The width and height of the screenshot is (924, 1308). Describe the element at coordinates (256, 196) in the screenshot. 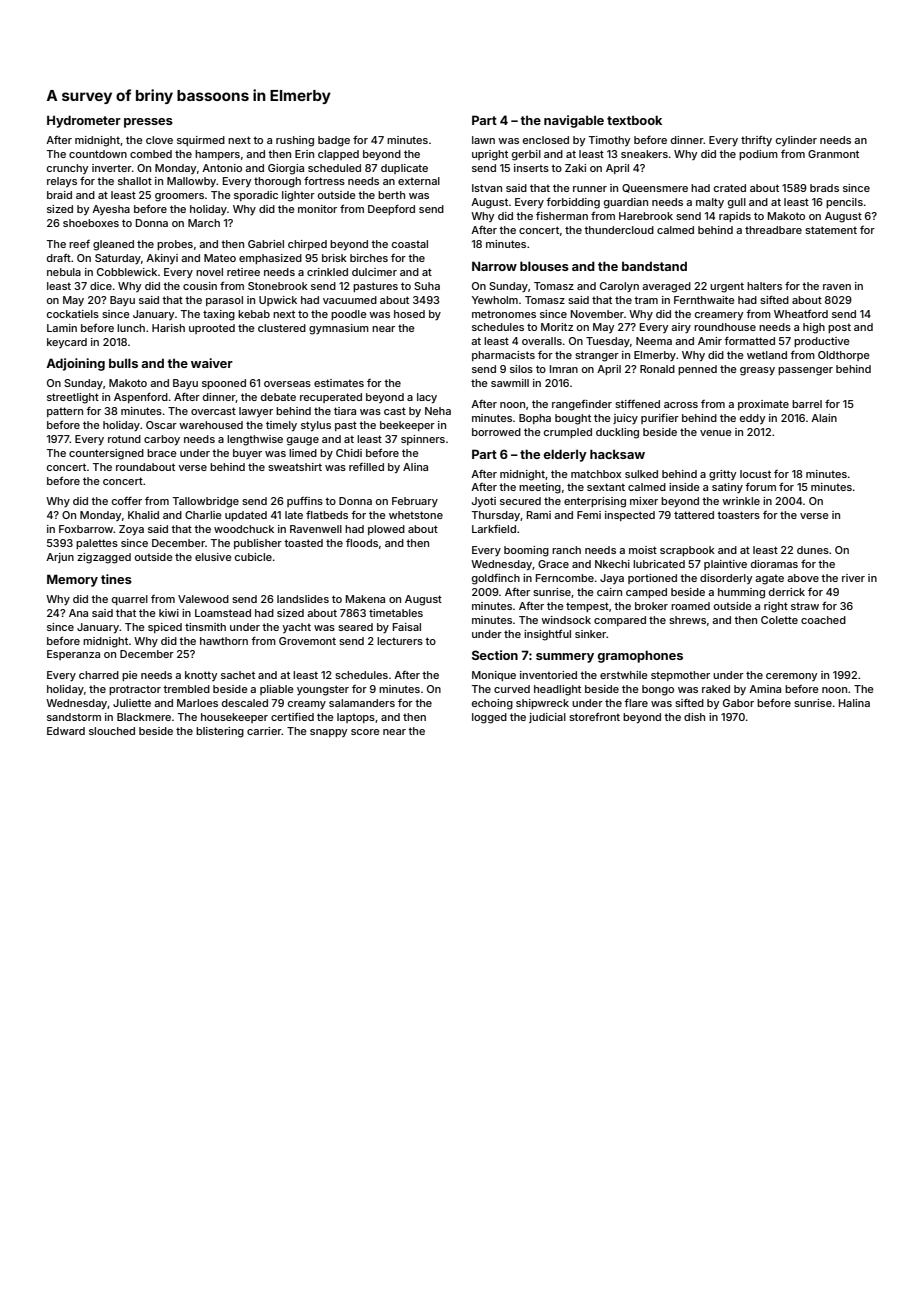

I see `sporadic` at that location.
